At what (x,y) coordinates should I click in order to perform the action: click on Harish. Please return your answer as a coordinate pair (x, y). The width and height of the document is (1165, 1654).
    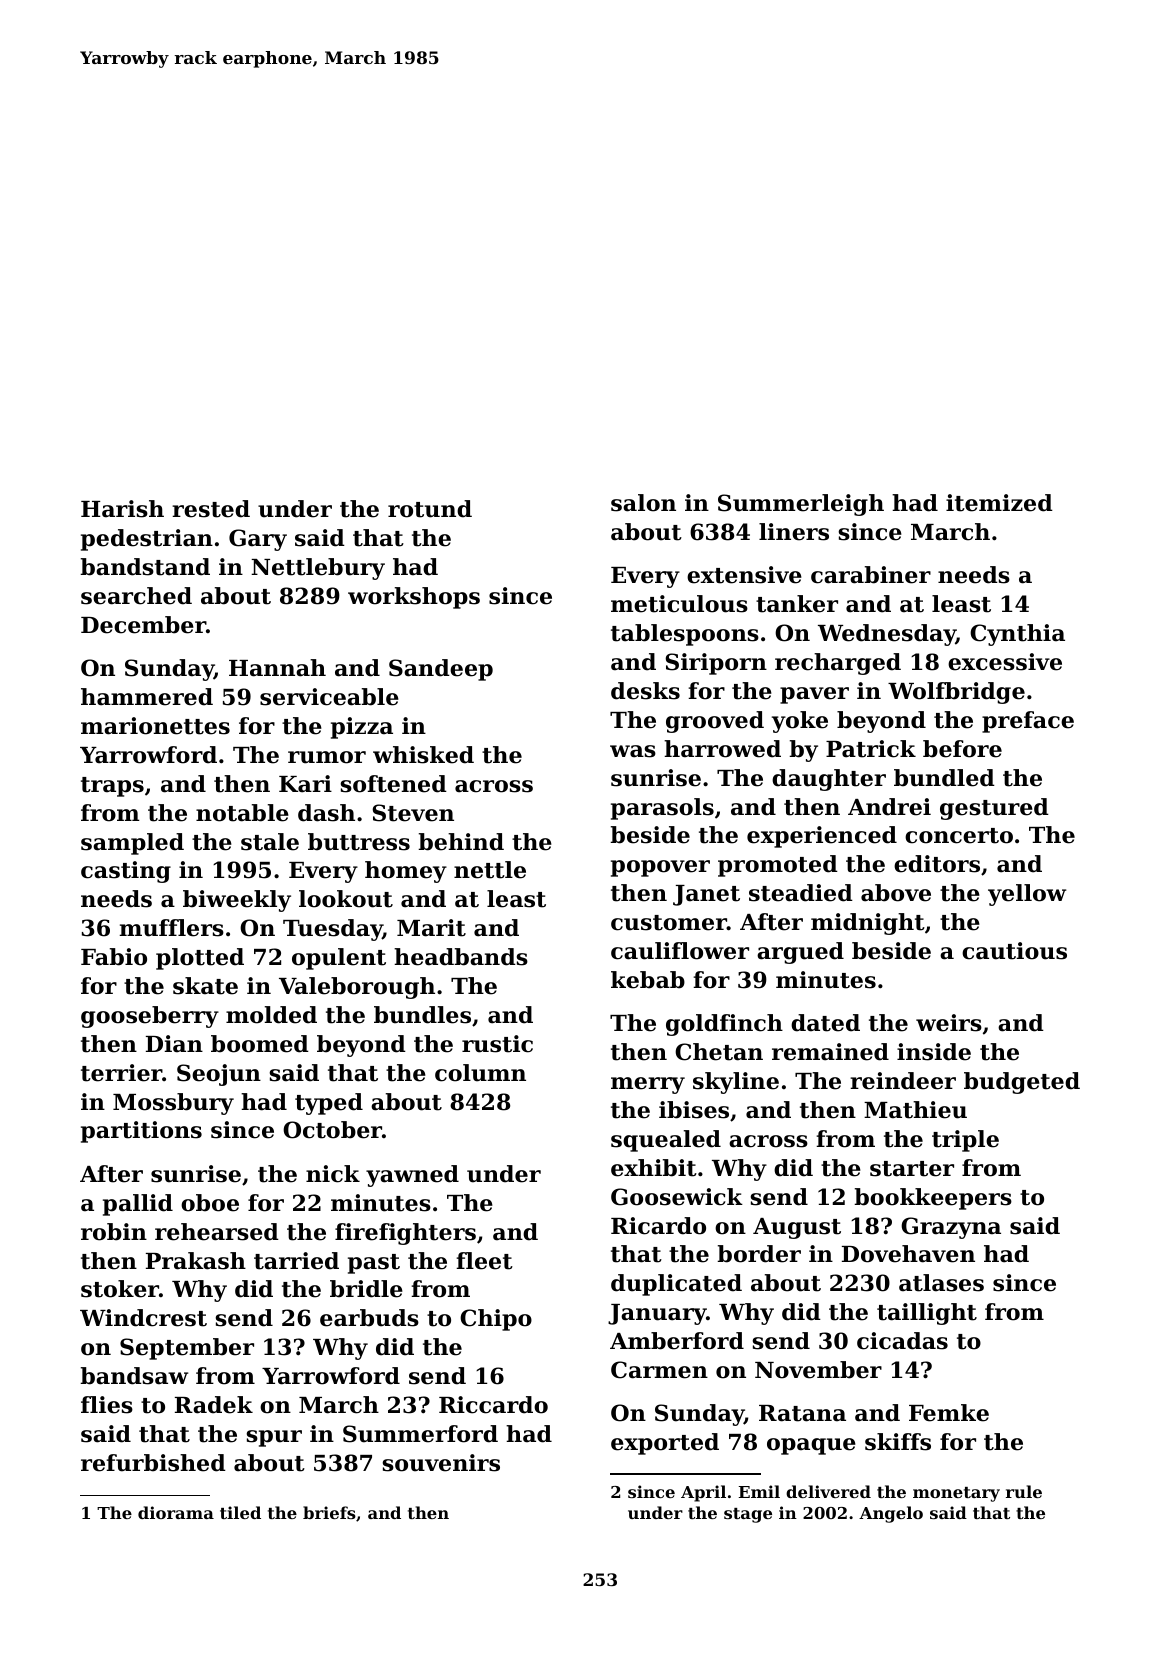
    Looking at the image, I should click on (122, 509).
